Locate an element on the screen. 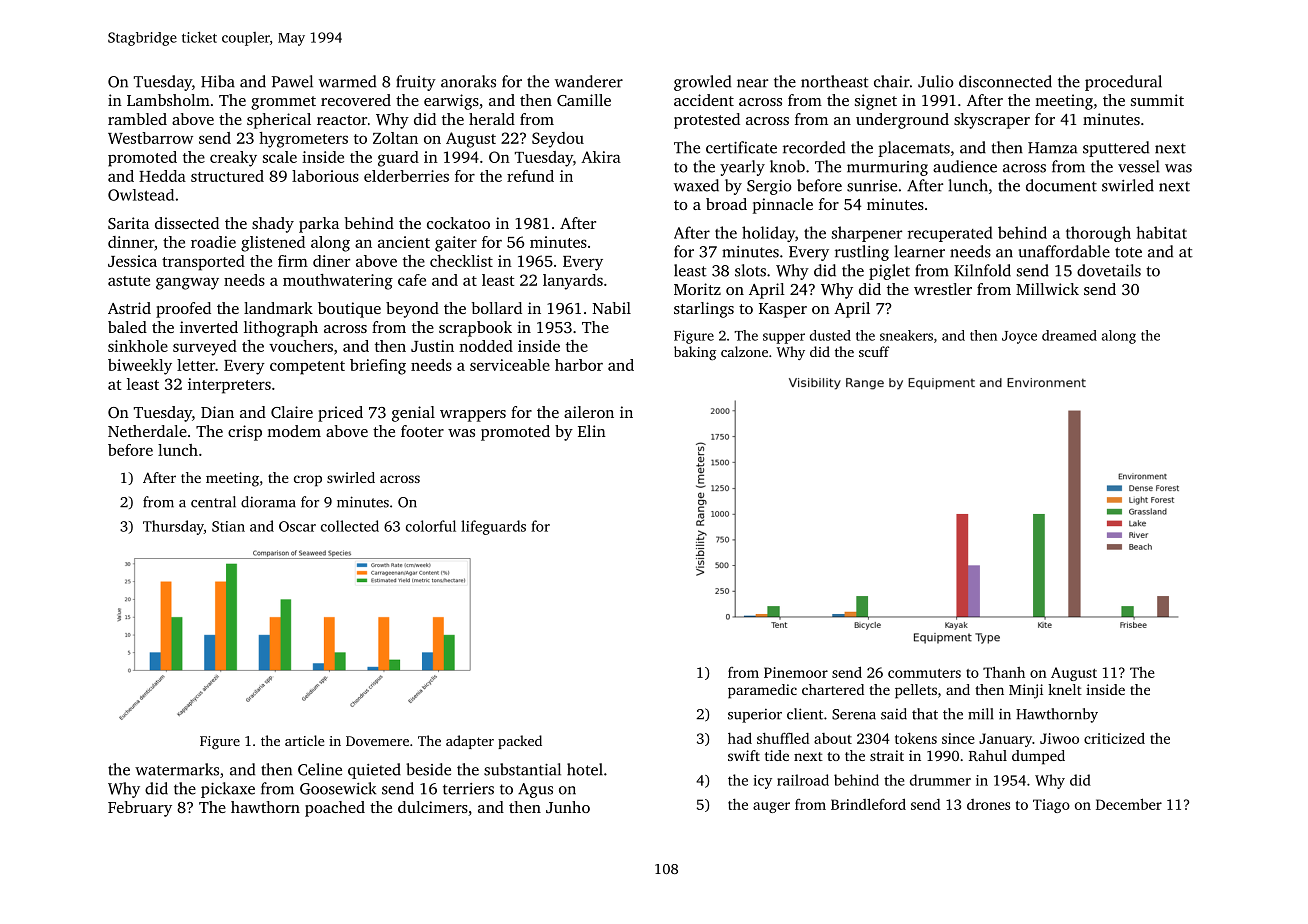 The width and height of the screenshot is (1308, 924). Pinemoor is located at coordinates (796, 672).
